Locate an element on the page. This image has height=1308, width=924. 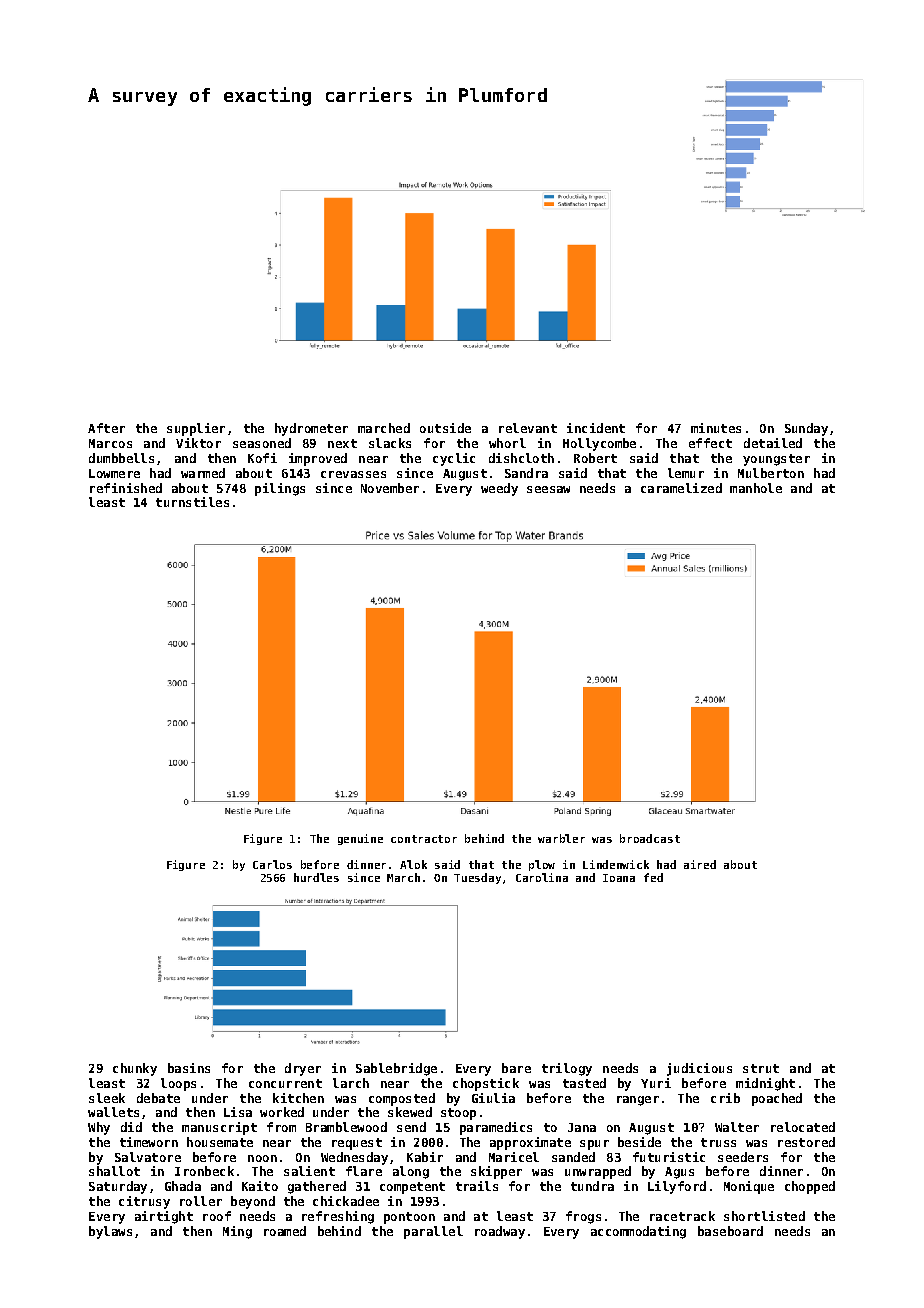
genuine is located at coordinates (360, 839).
